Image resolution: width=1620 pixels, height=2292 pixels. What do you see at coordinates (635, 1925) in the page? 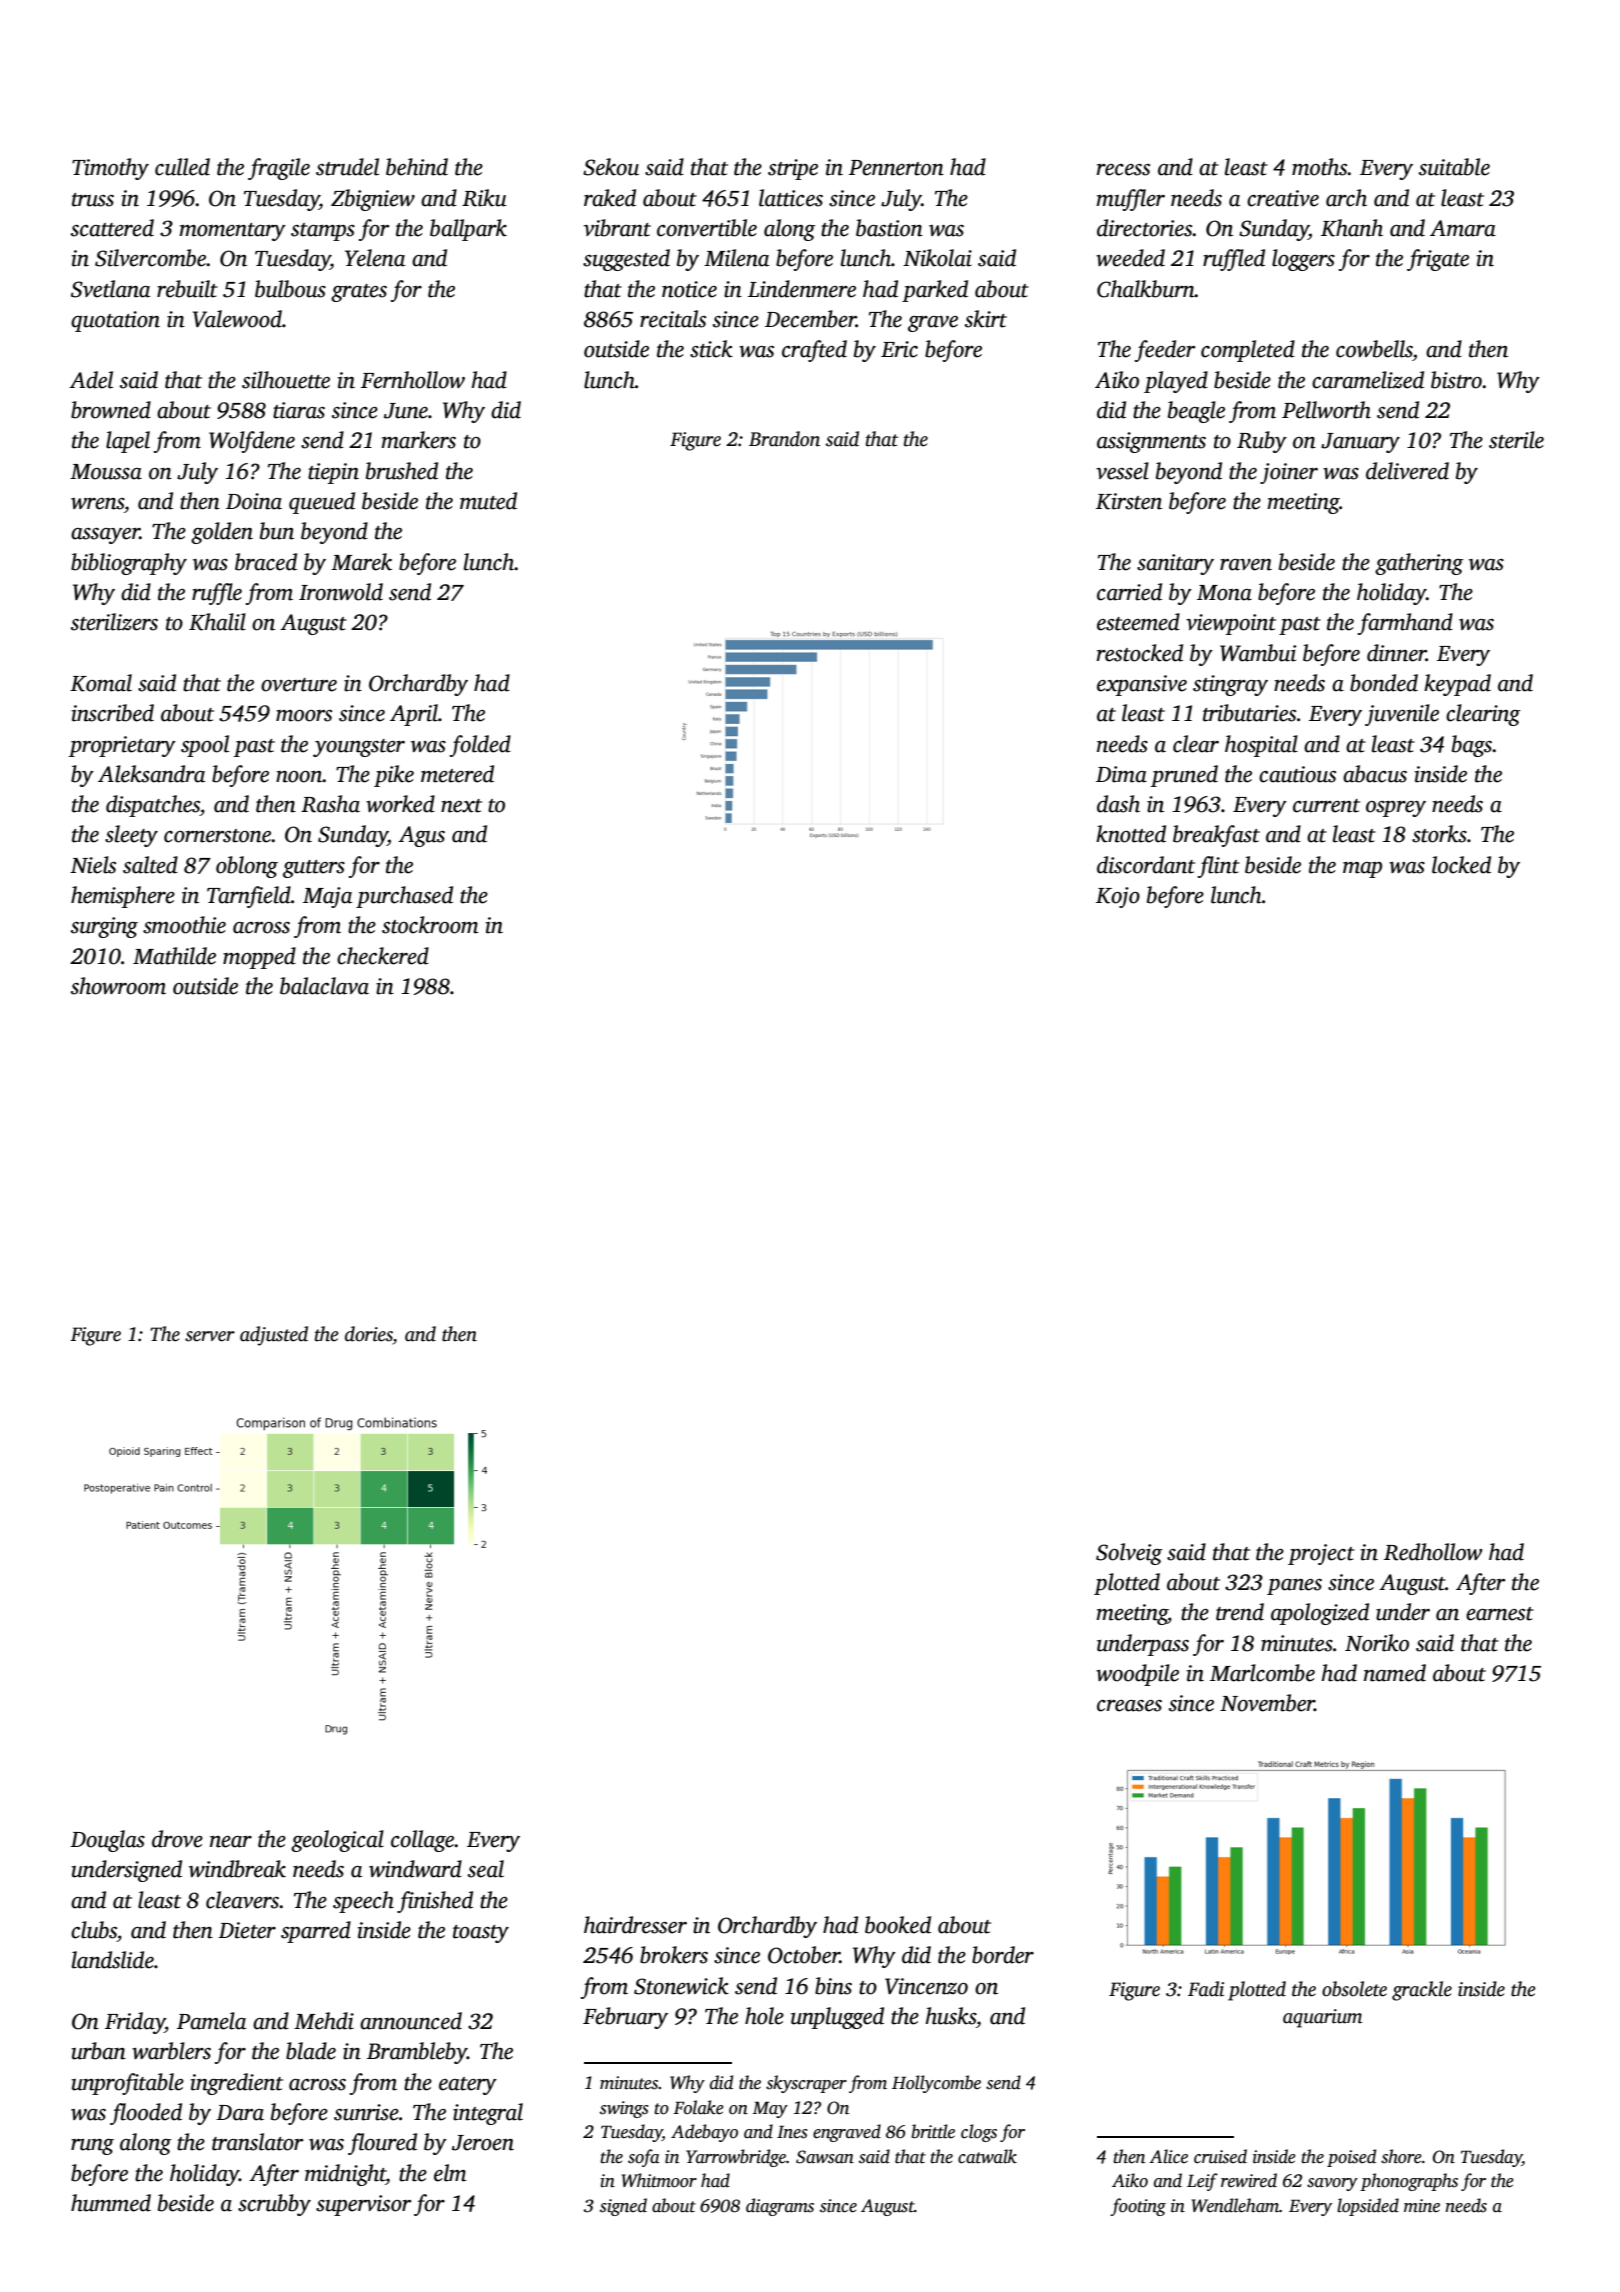
I see `hairdresser` at bounding box center [635, 1925].
